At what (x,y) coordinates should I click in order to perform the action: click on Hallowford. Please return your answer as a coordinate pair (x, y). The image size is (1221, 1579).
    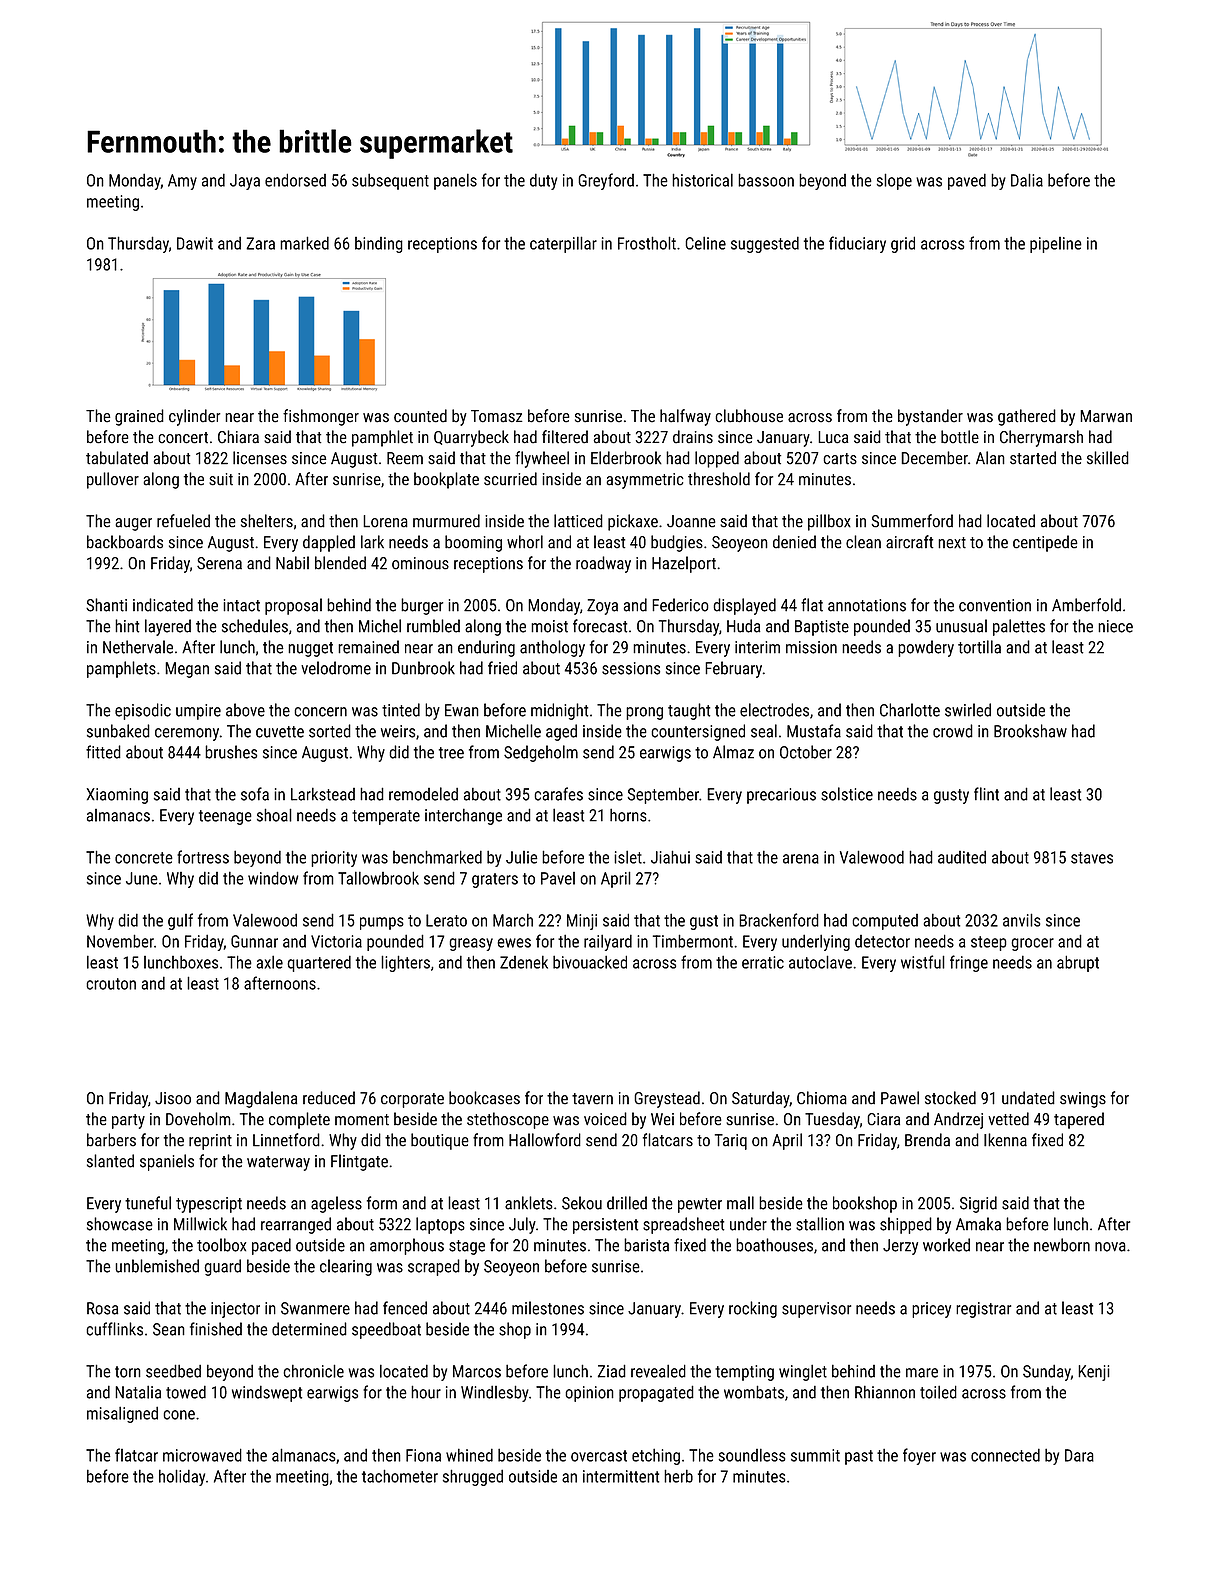
    Looking at the image, I should click on (545, 1140).
